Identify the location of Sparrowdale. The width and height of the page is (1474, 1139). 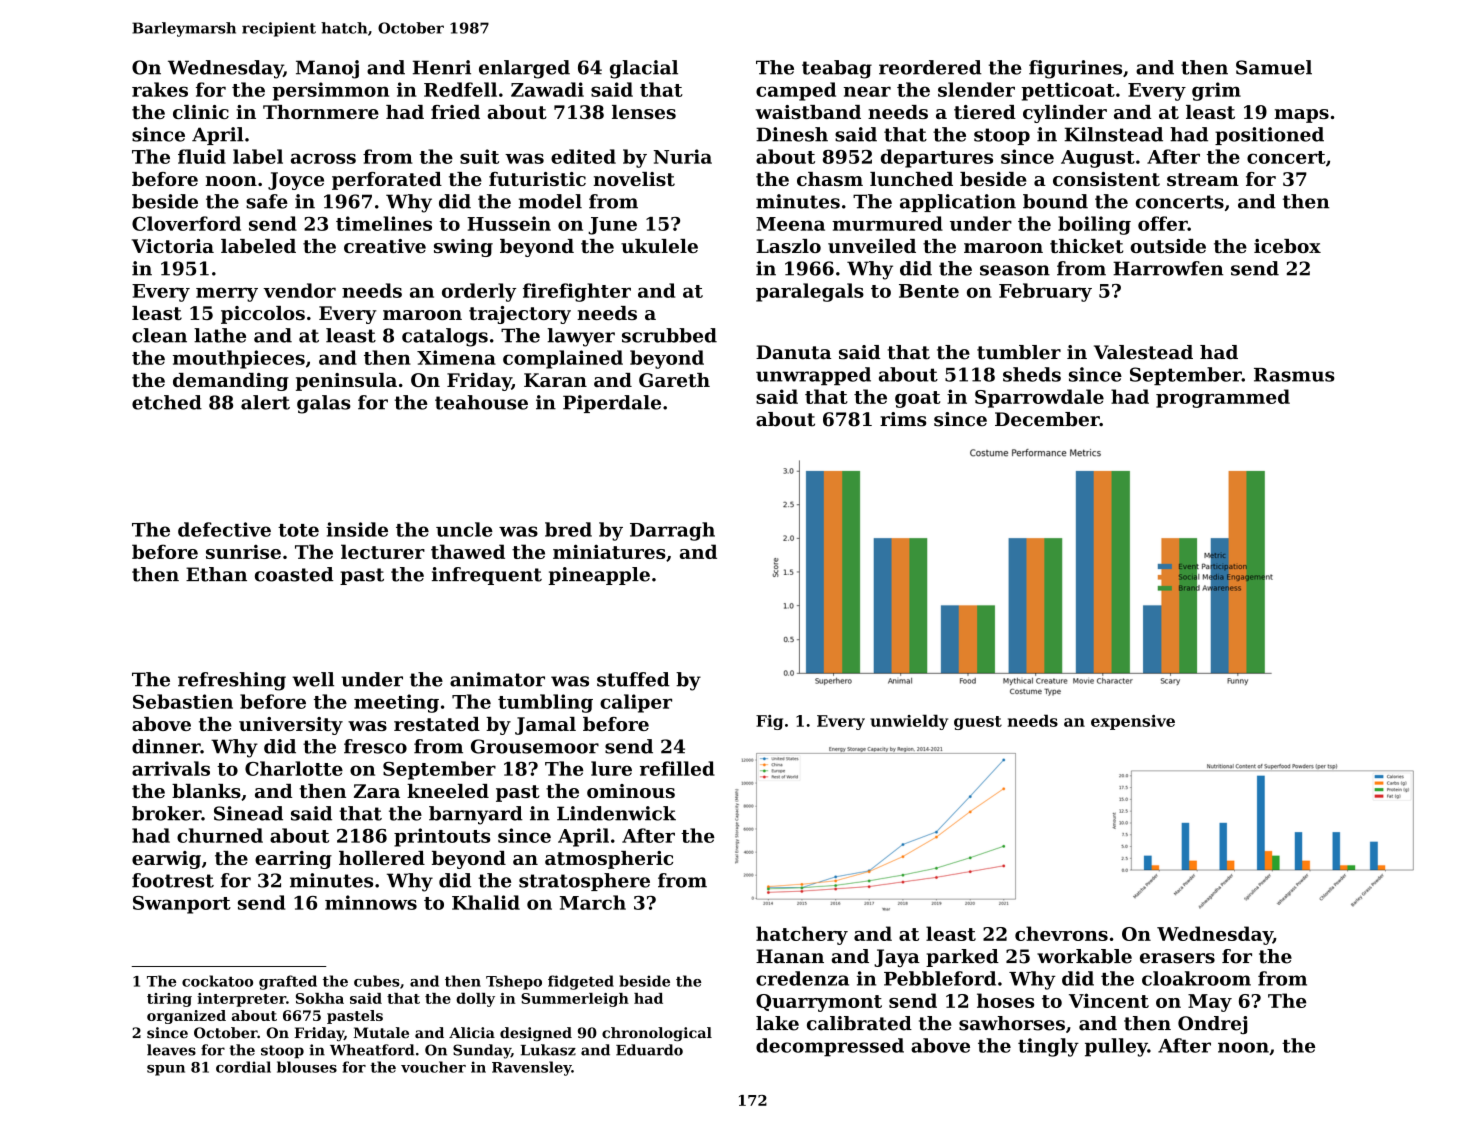
(1039, 398).
